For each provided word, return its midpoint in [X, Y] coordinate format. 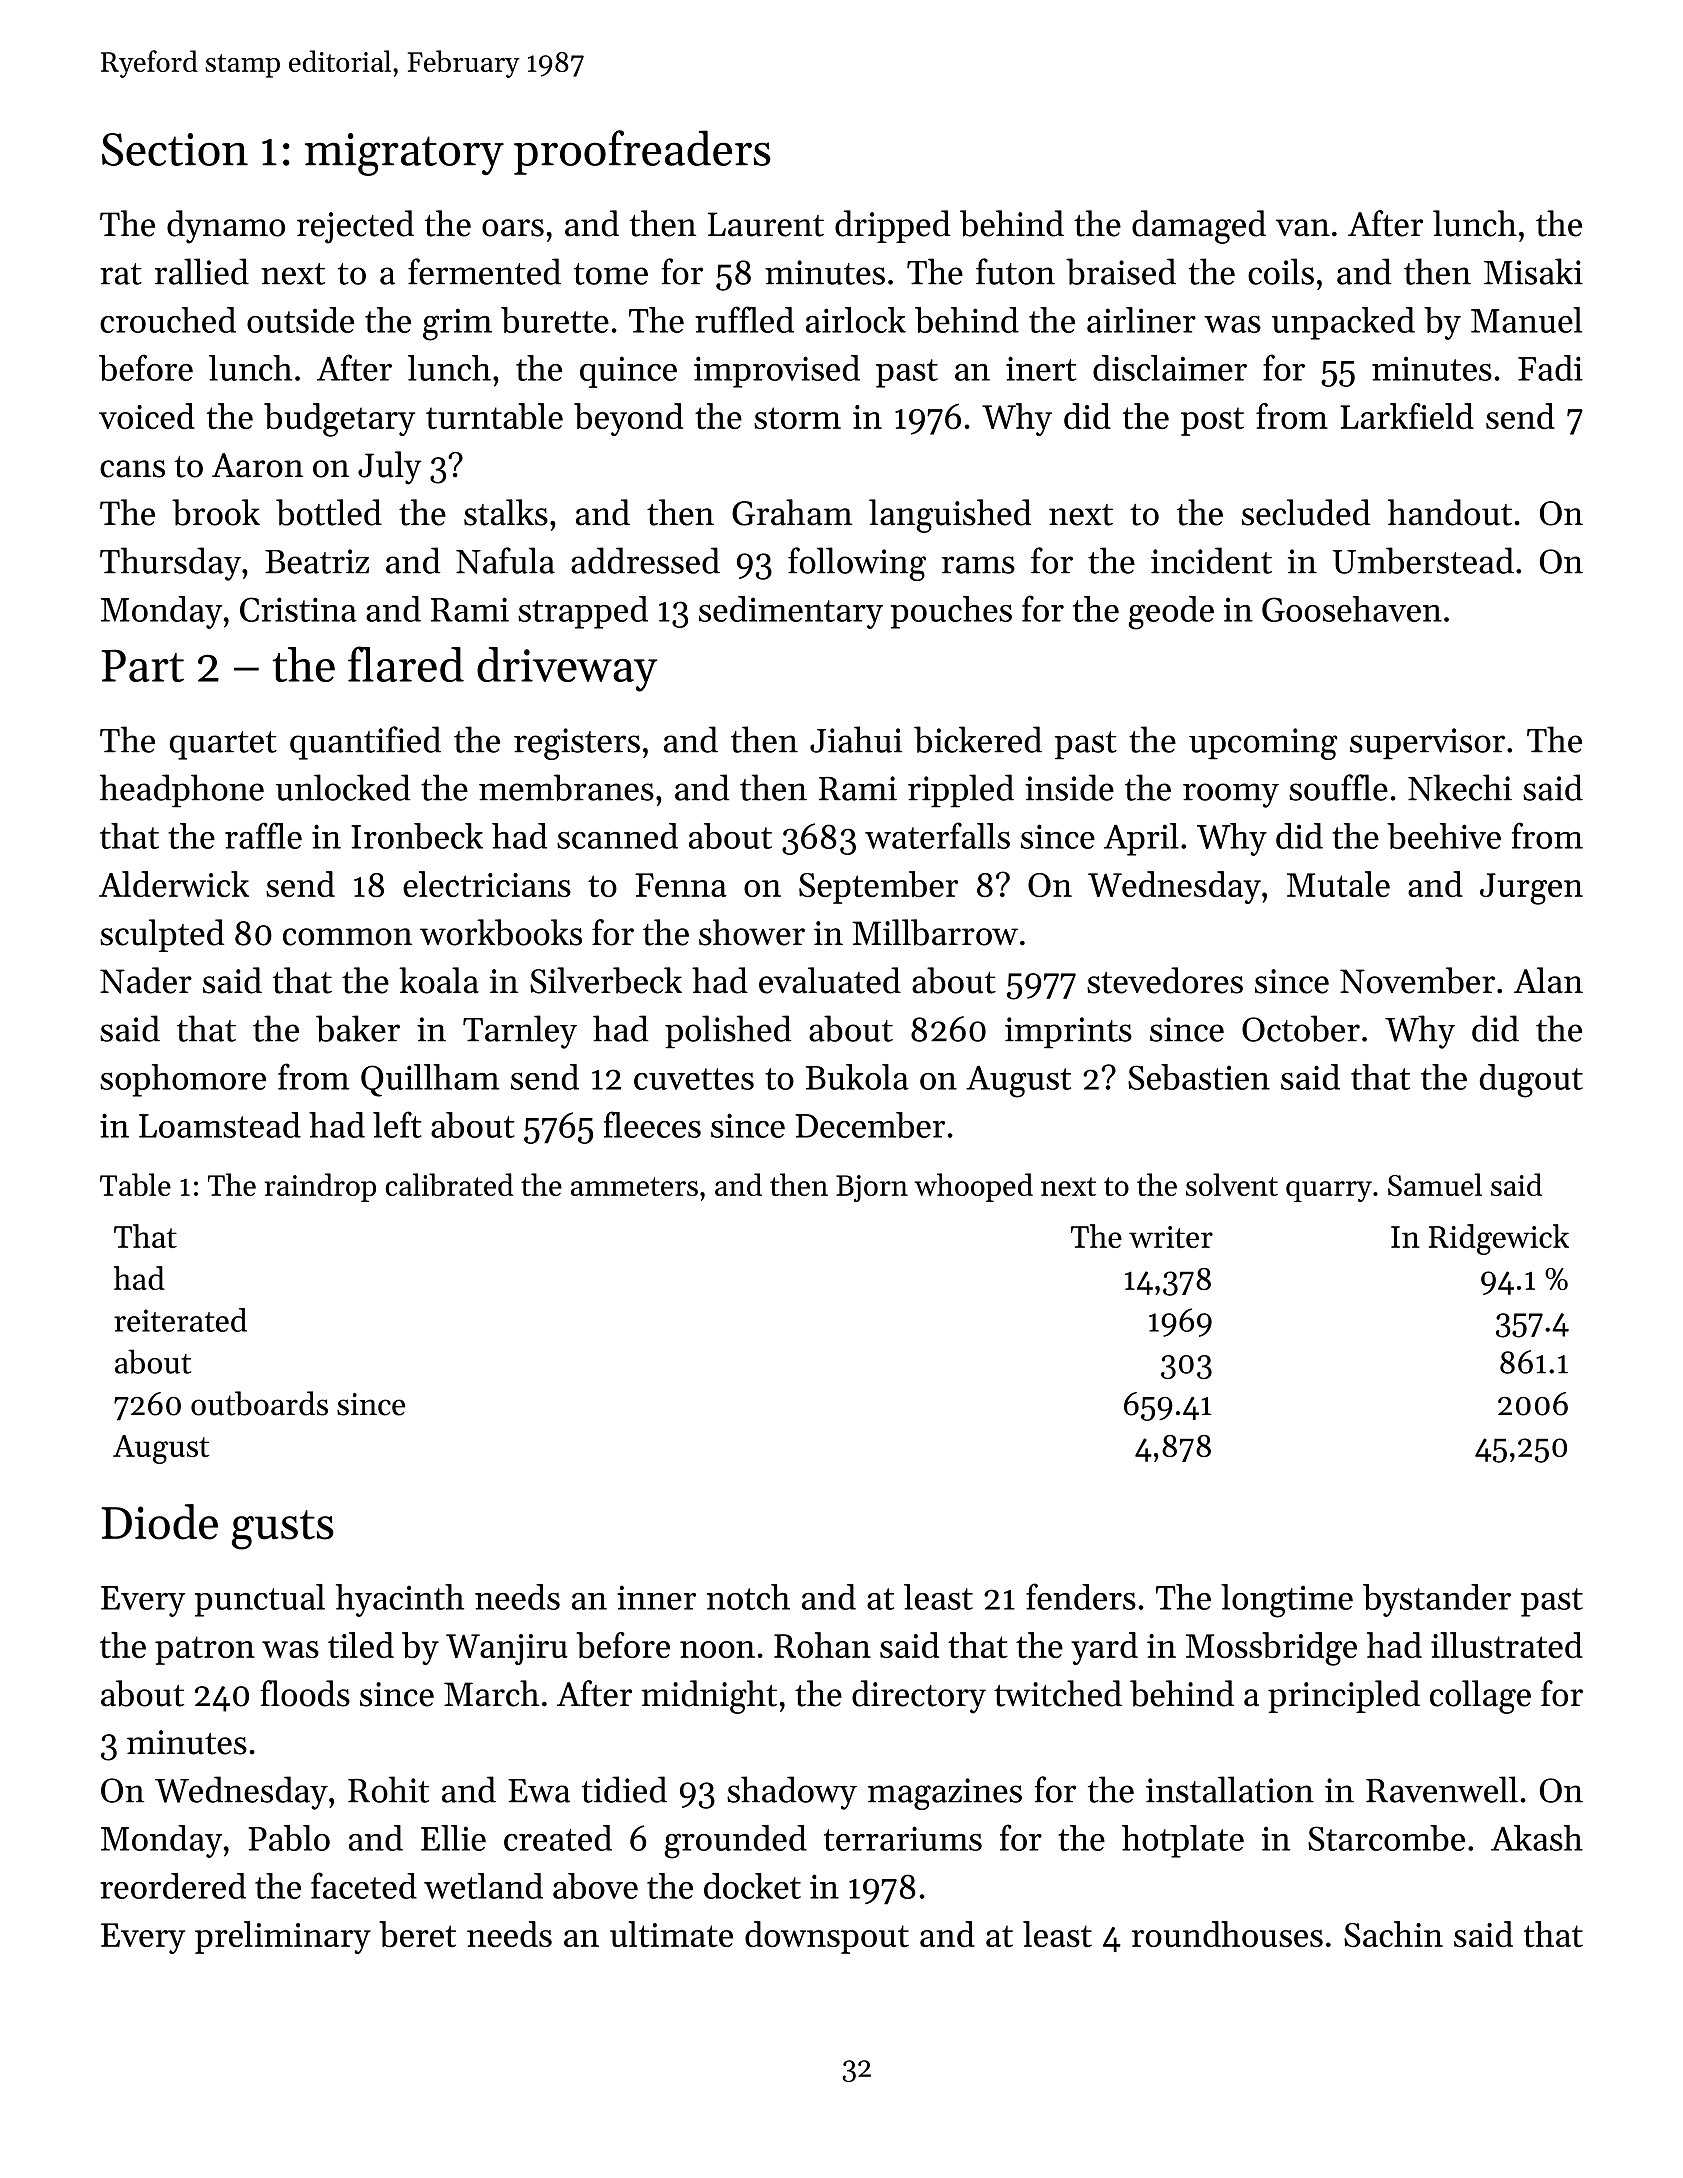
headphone [182, 791]
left [397, 1124]
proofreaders [642, 152]
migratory [404, 154]
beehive [1444, 836]
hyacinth [400, 1600]
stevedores [1165, 980]
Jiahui [856, 739]
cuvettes [694, 1079]
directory [919, 1697]
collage [1480, 1697]
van [1303, 228]
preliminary [283, 1937]
